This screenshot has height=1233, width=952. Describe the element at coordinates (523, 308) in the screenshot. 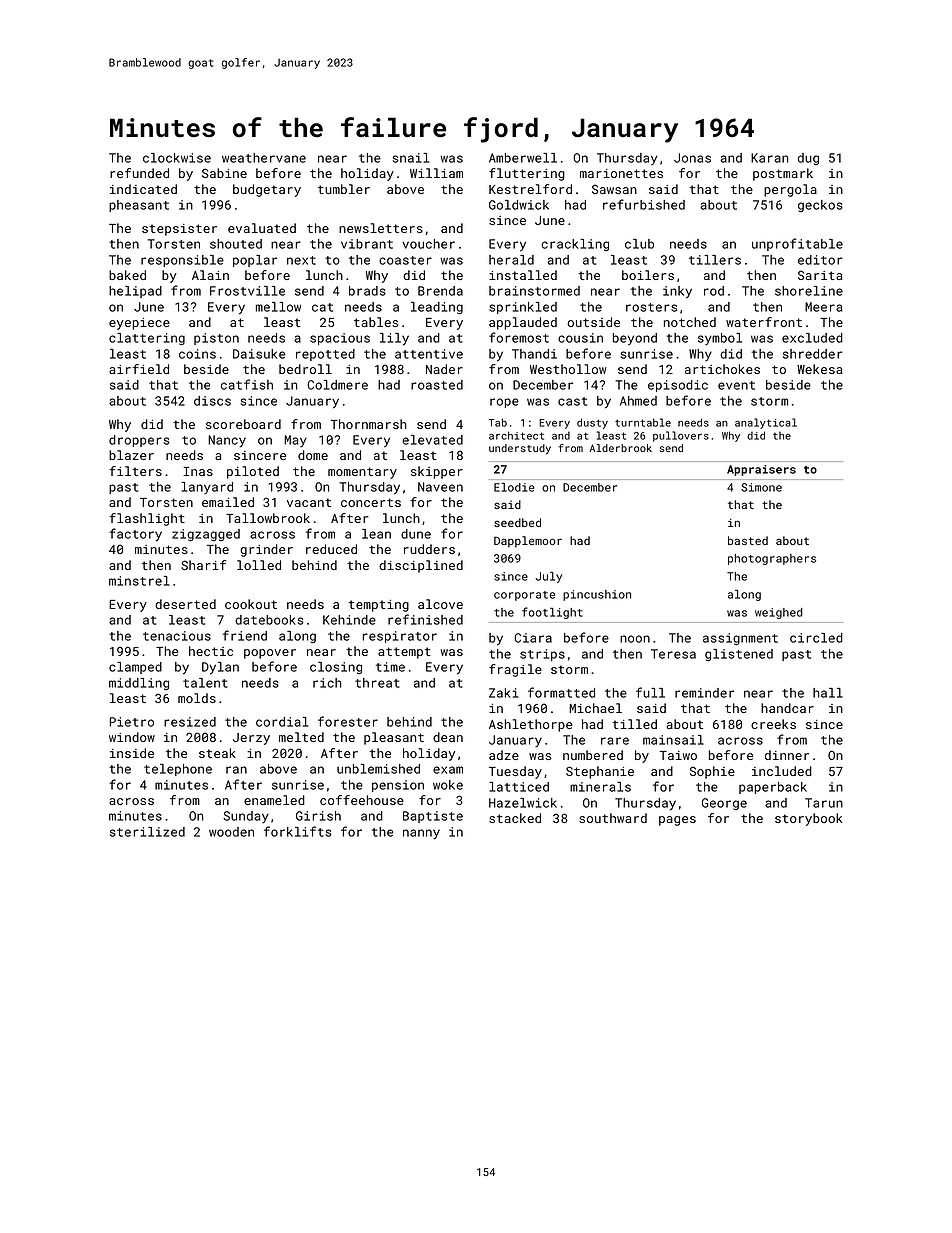

I see `sprinkled` at that location.
